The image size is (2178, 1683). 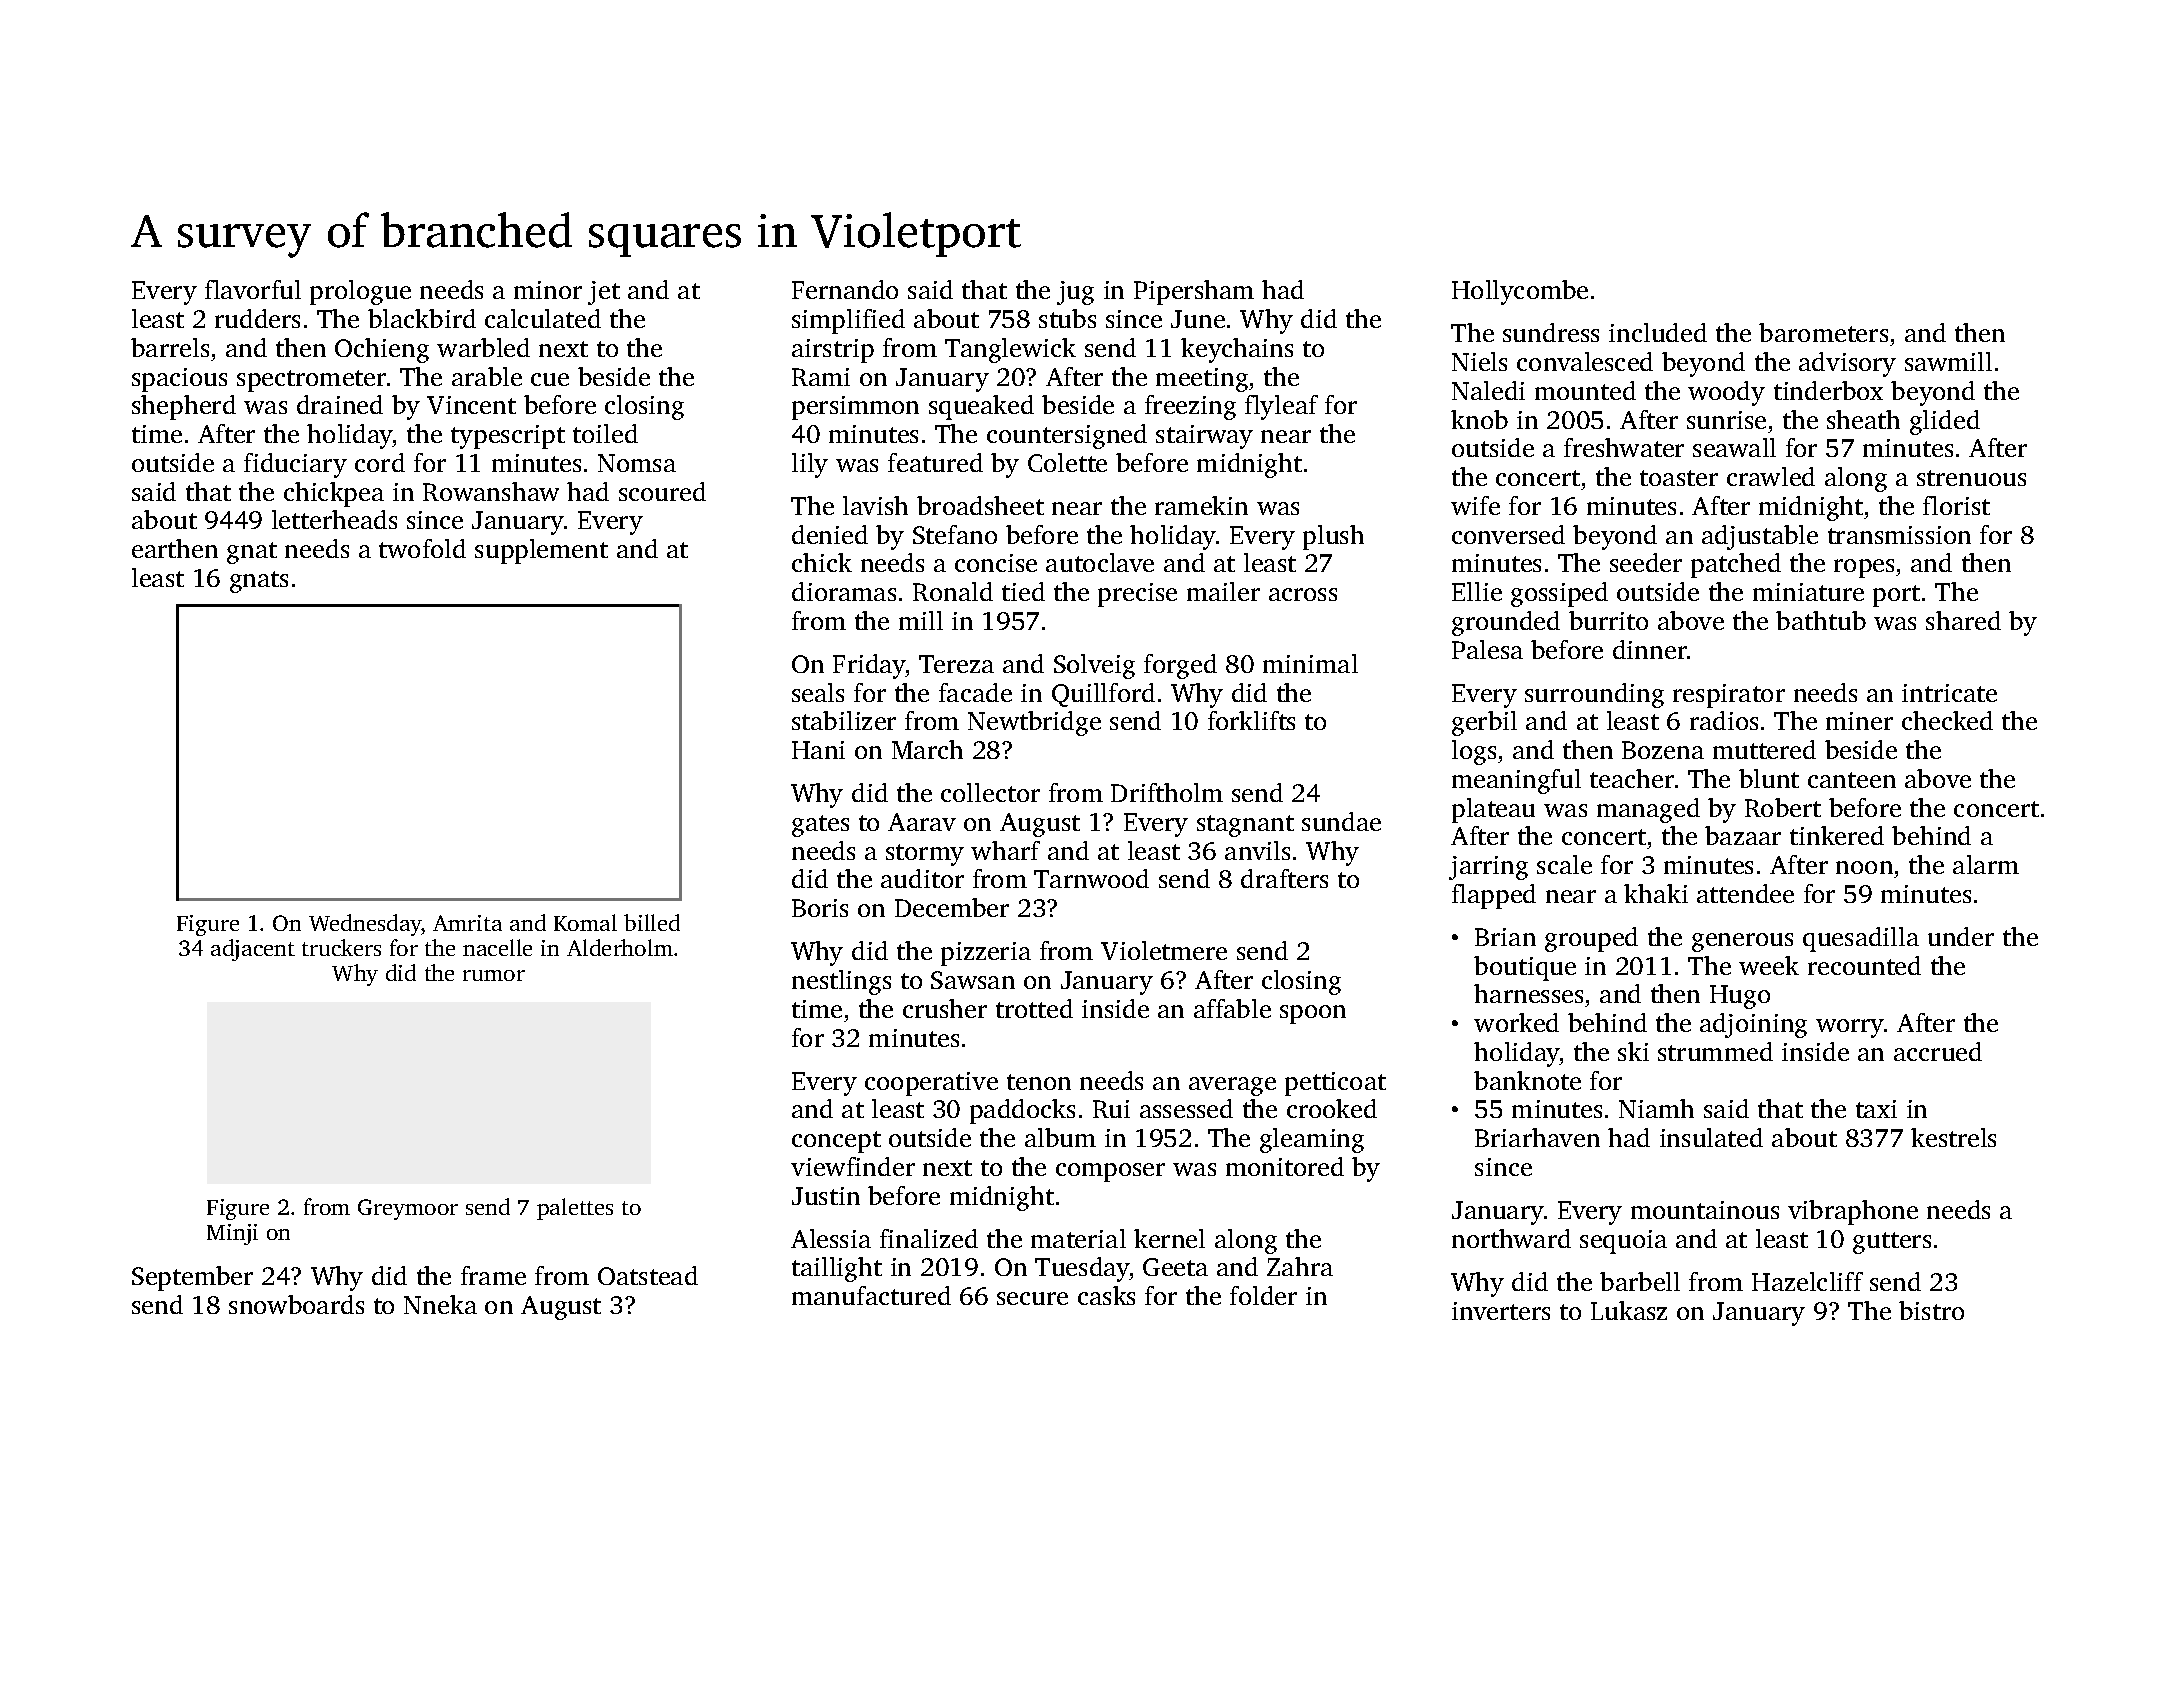 I want to click on letterheads, so click(x=334, y=519).
